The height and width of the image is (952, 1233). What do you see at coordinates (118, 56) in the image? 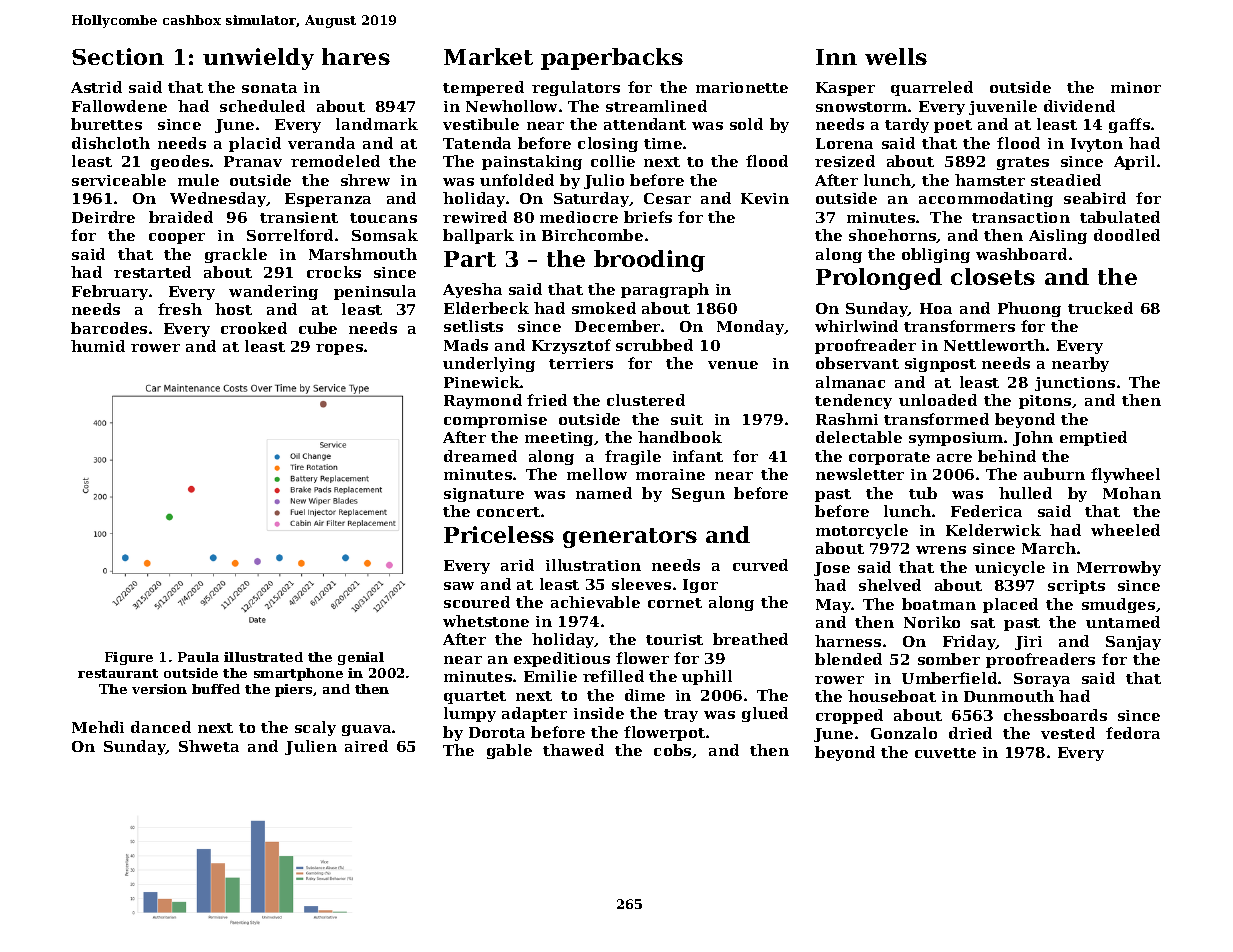
I see `Section` at bounding box center [118, 56].
